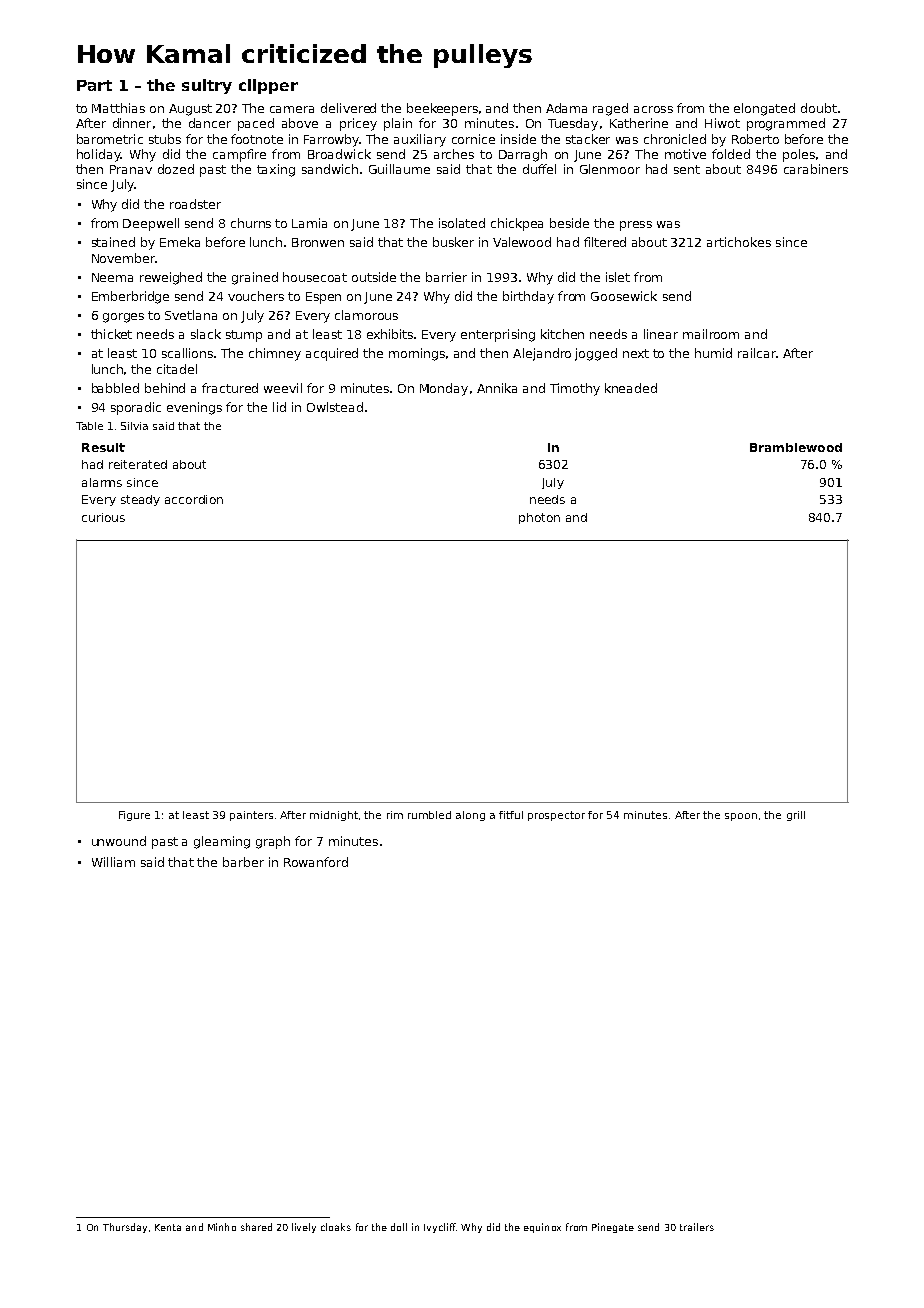  Describe the element at coordinates (125, 1228) in the screenshot. I see `Thursday` at that location.
